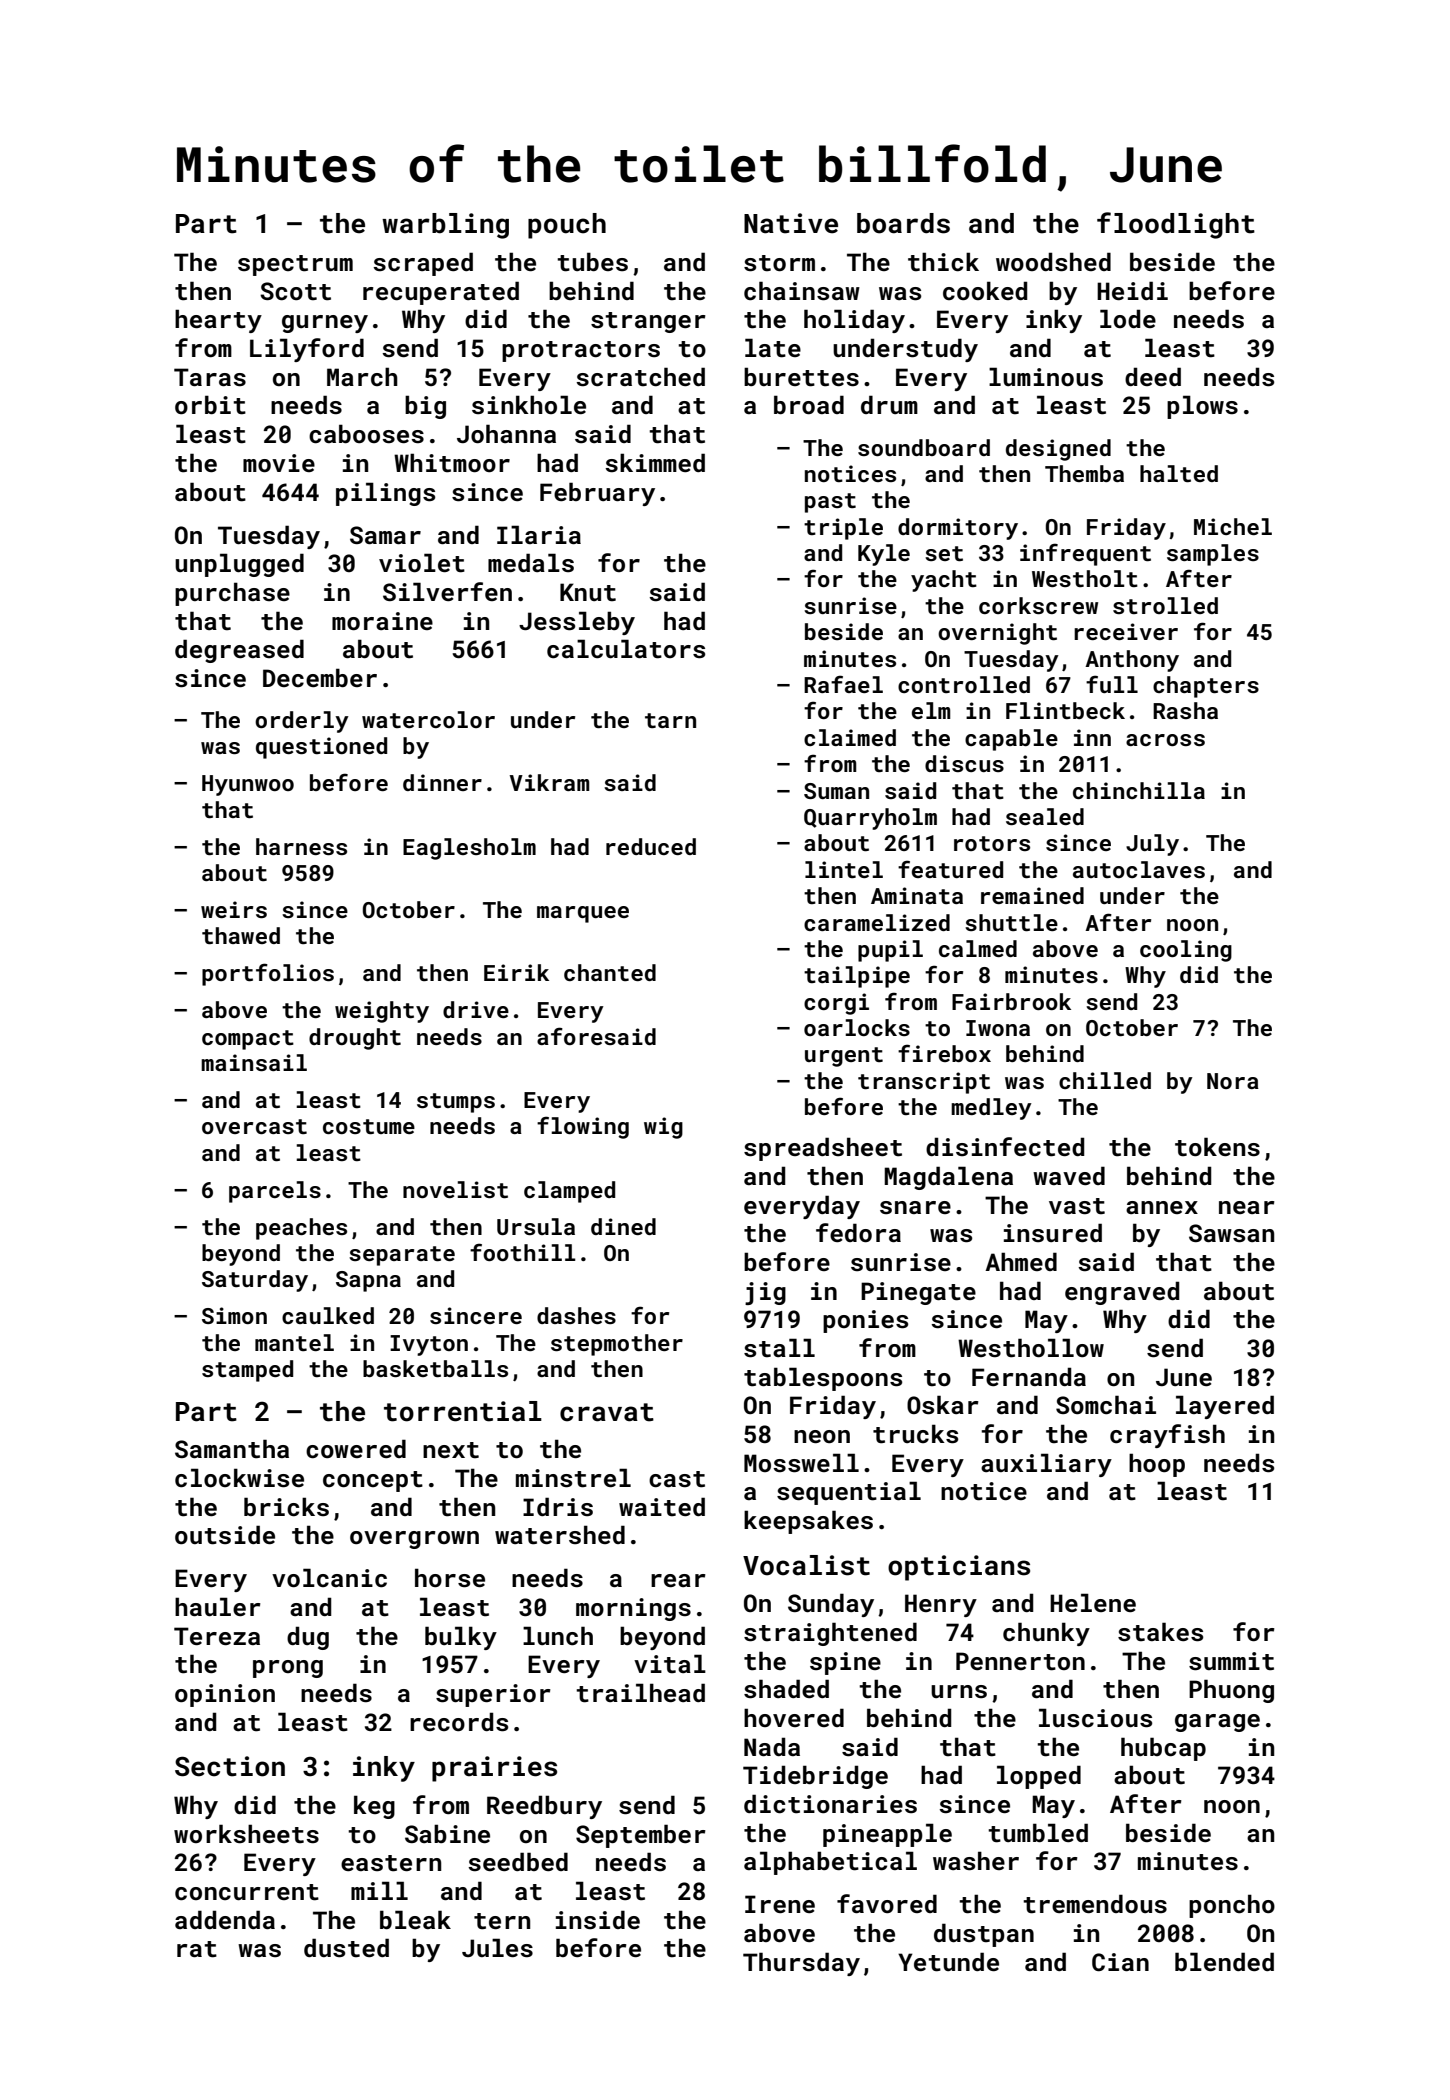  Describe the element at coordinates (670, 720) in the screenshot. I see `tarn` at that location.
